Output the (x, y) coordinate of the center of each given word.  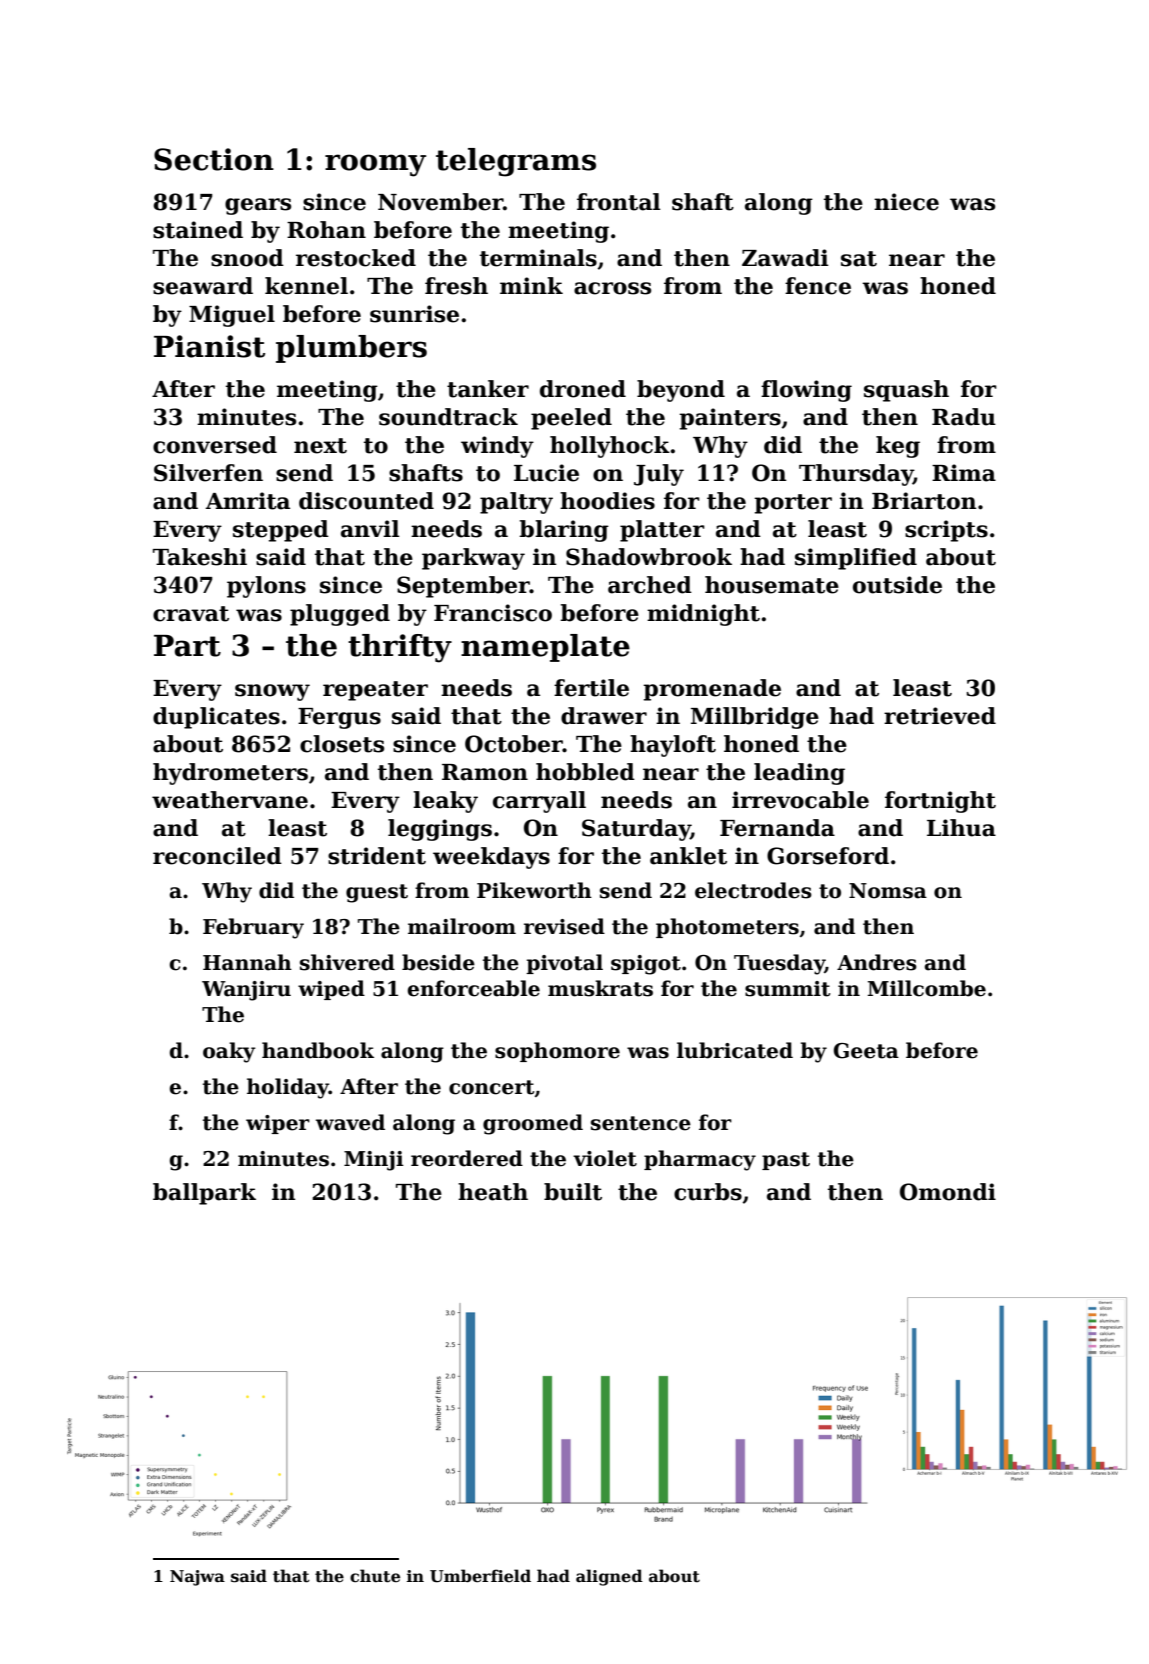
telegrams (516, 162)
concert (491, 1087)
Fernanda (777, 828)
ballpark (204, 1194)
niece (906, 202)
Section (214, 159)
